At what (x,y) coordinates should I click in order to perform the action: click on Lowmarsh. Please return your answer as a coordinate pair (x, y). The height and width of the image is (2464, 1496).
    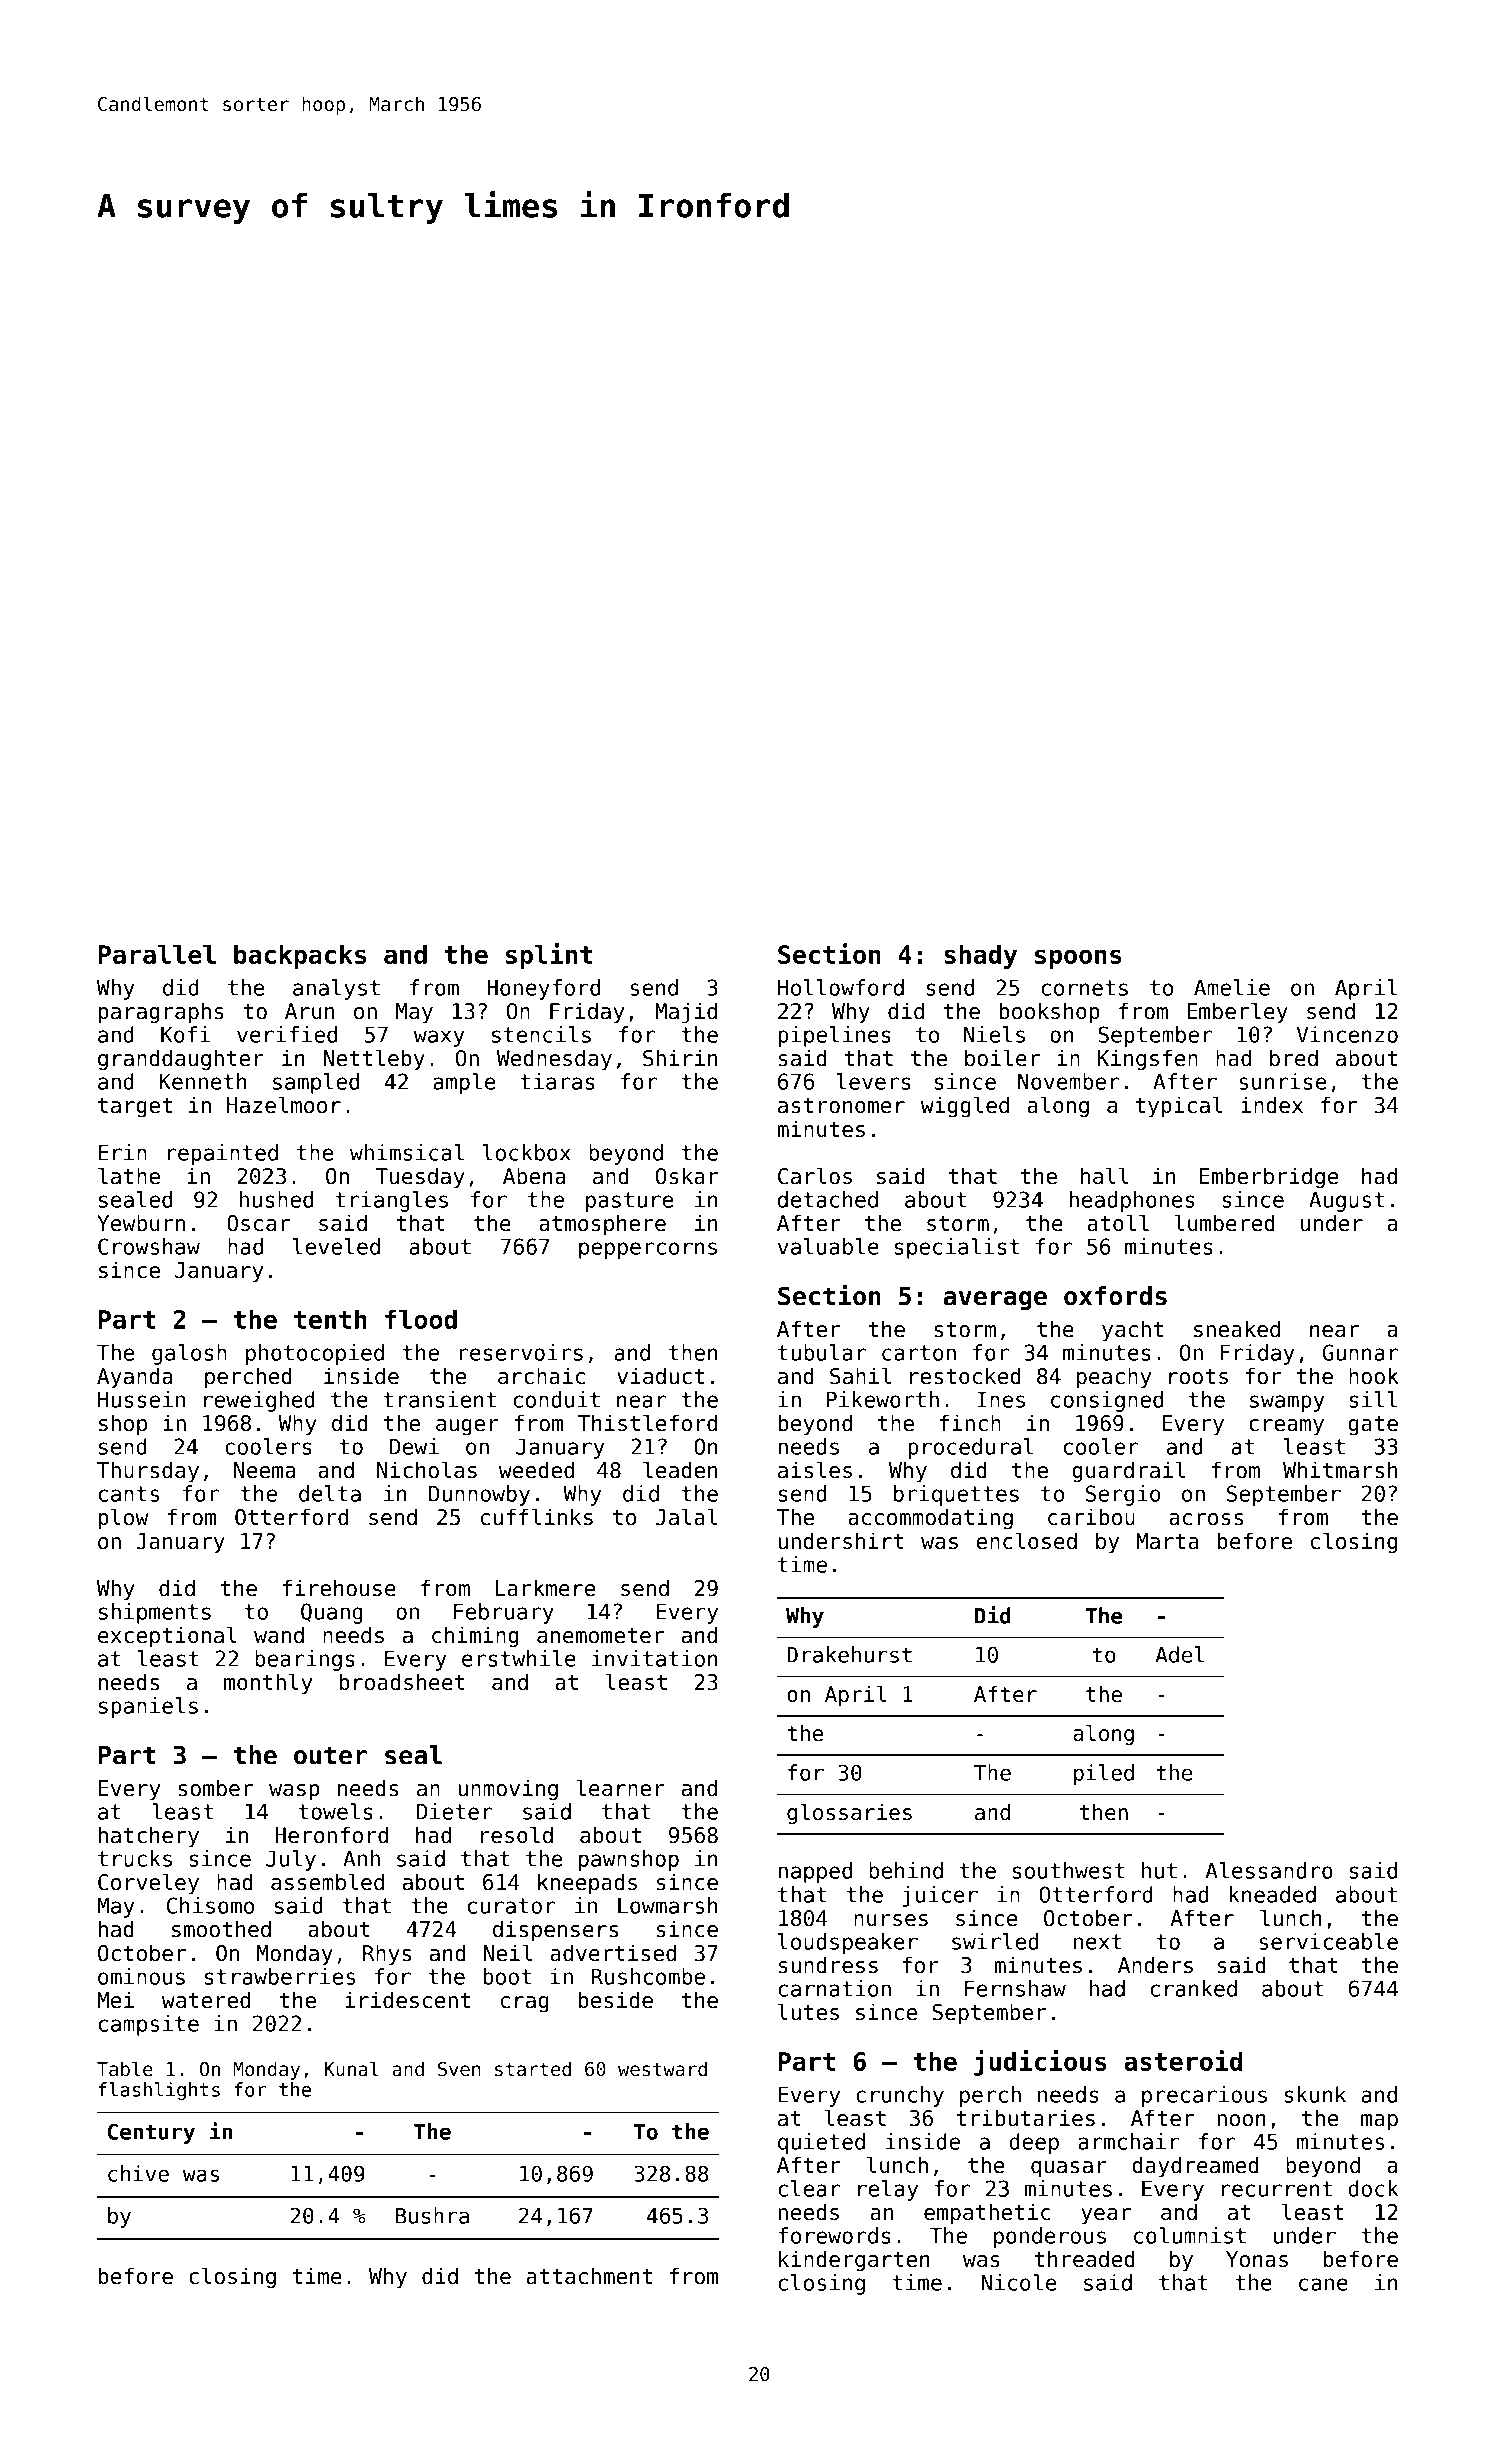
    Looking at the image, I should click on (667, 1905).
